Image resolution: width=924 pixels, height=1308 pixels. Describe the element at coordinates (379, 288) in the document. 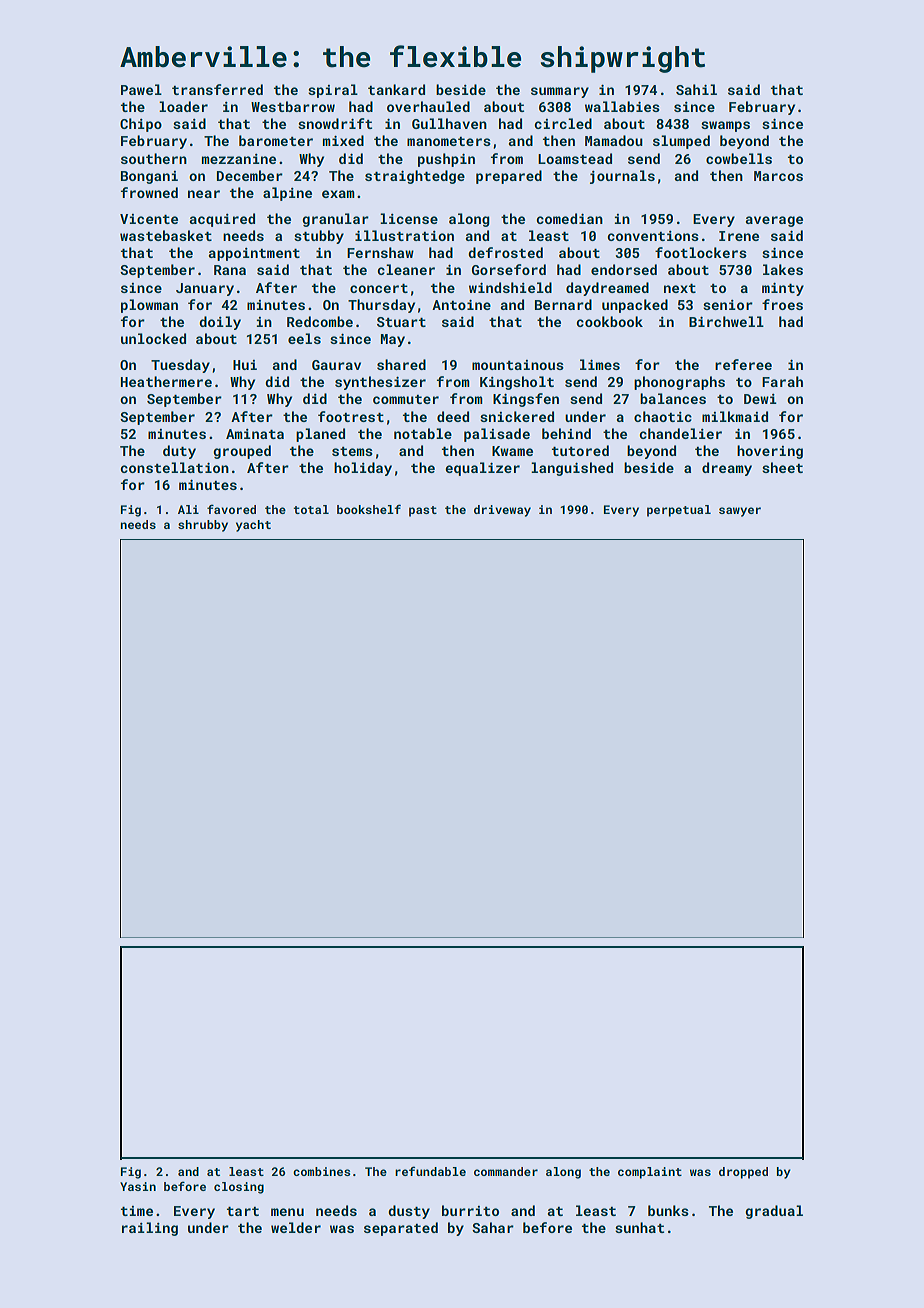

I see `concert` at that location.
